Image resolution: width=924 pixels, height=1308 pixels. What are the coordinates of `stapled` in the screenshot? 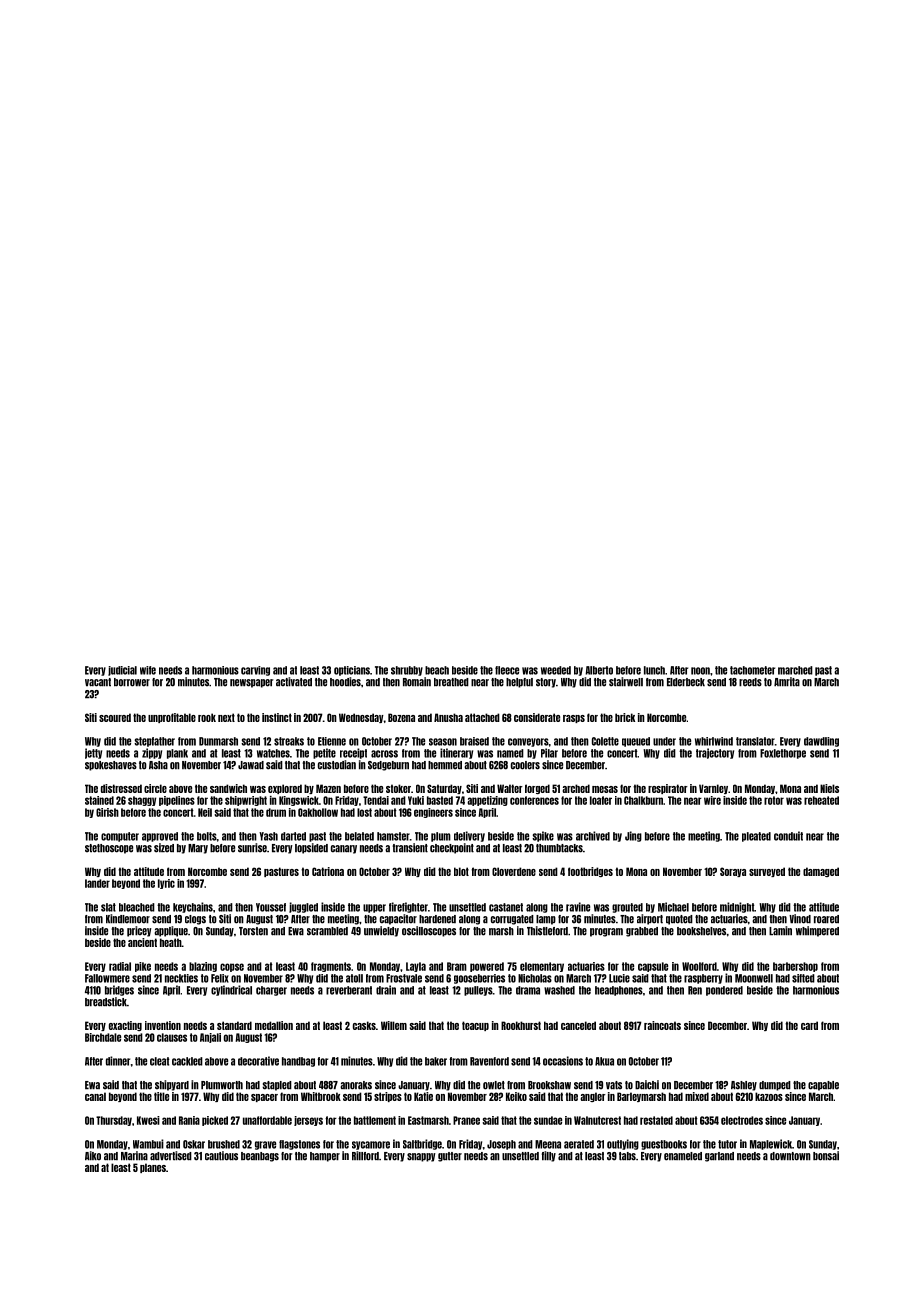 It's located at (277, 1086).
